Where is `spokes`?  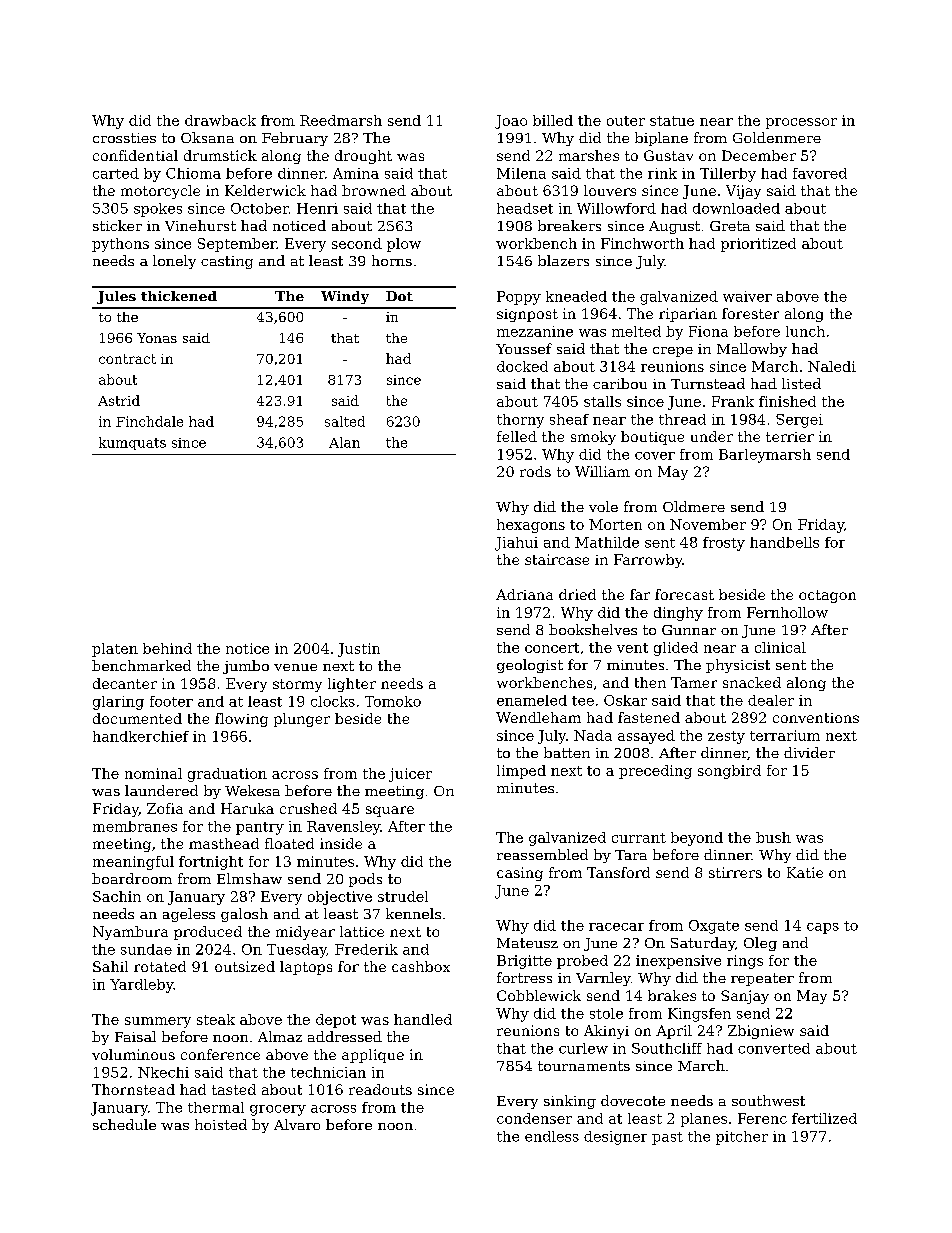 spokes is located at coordinates (158, 210).
